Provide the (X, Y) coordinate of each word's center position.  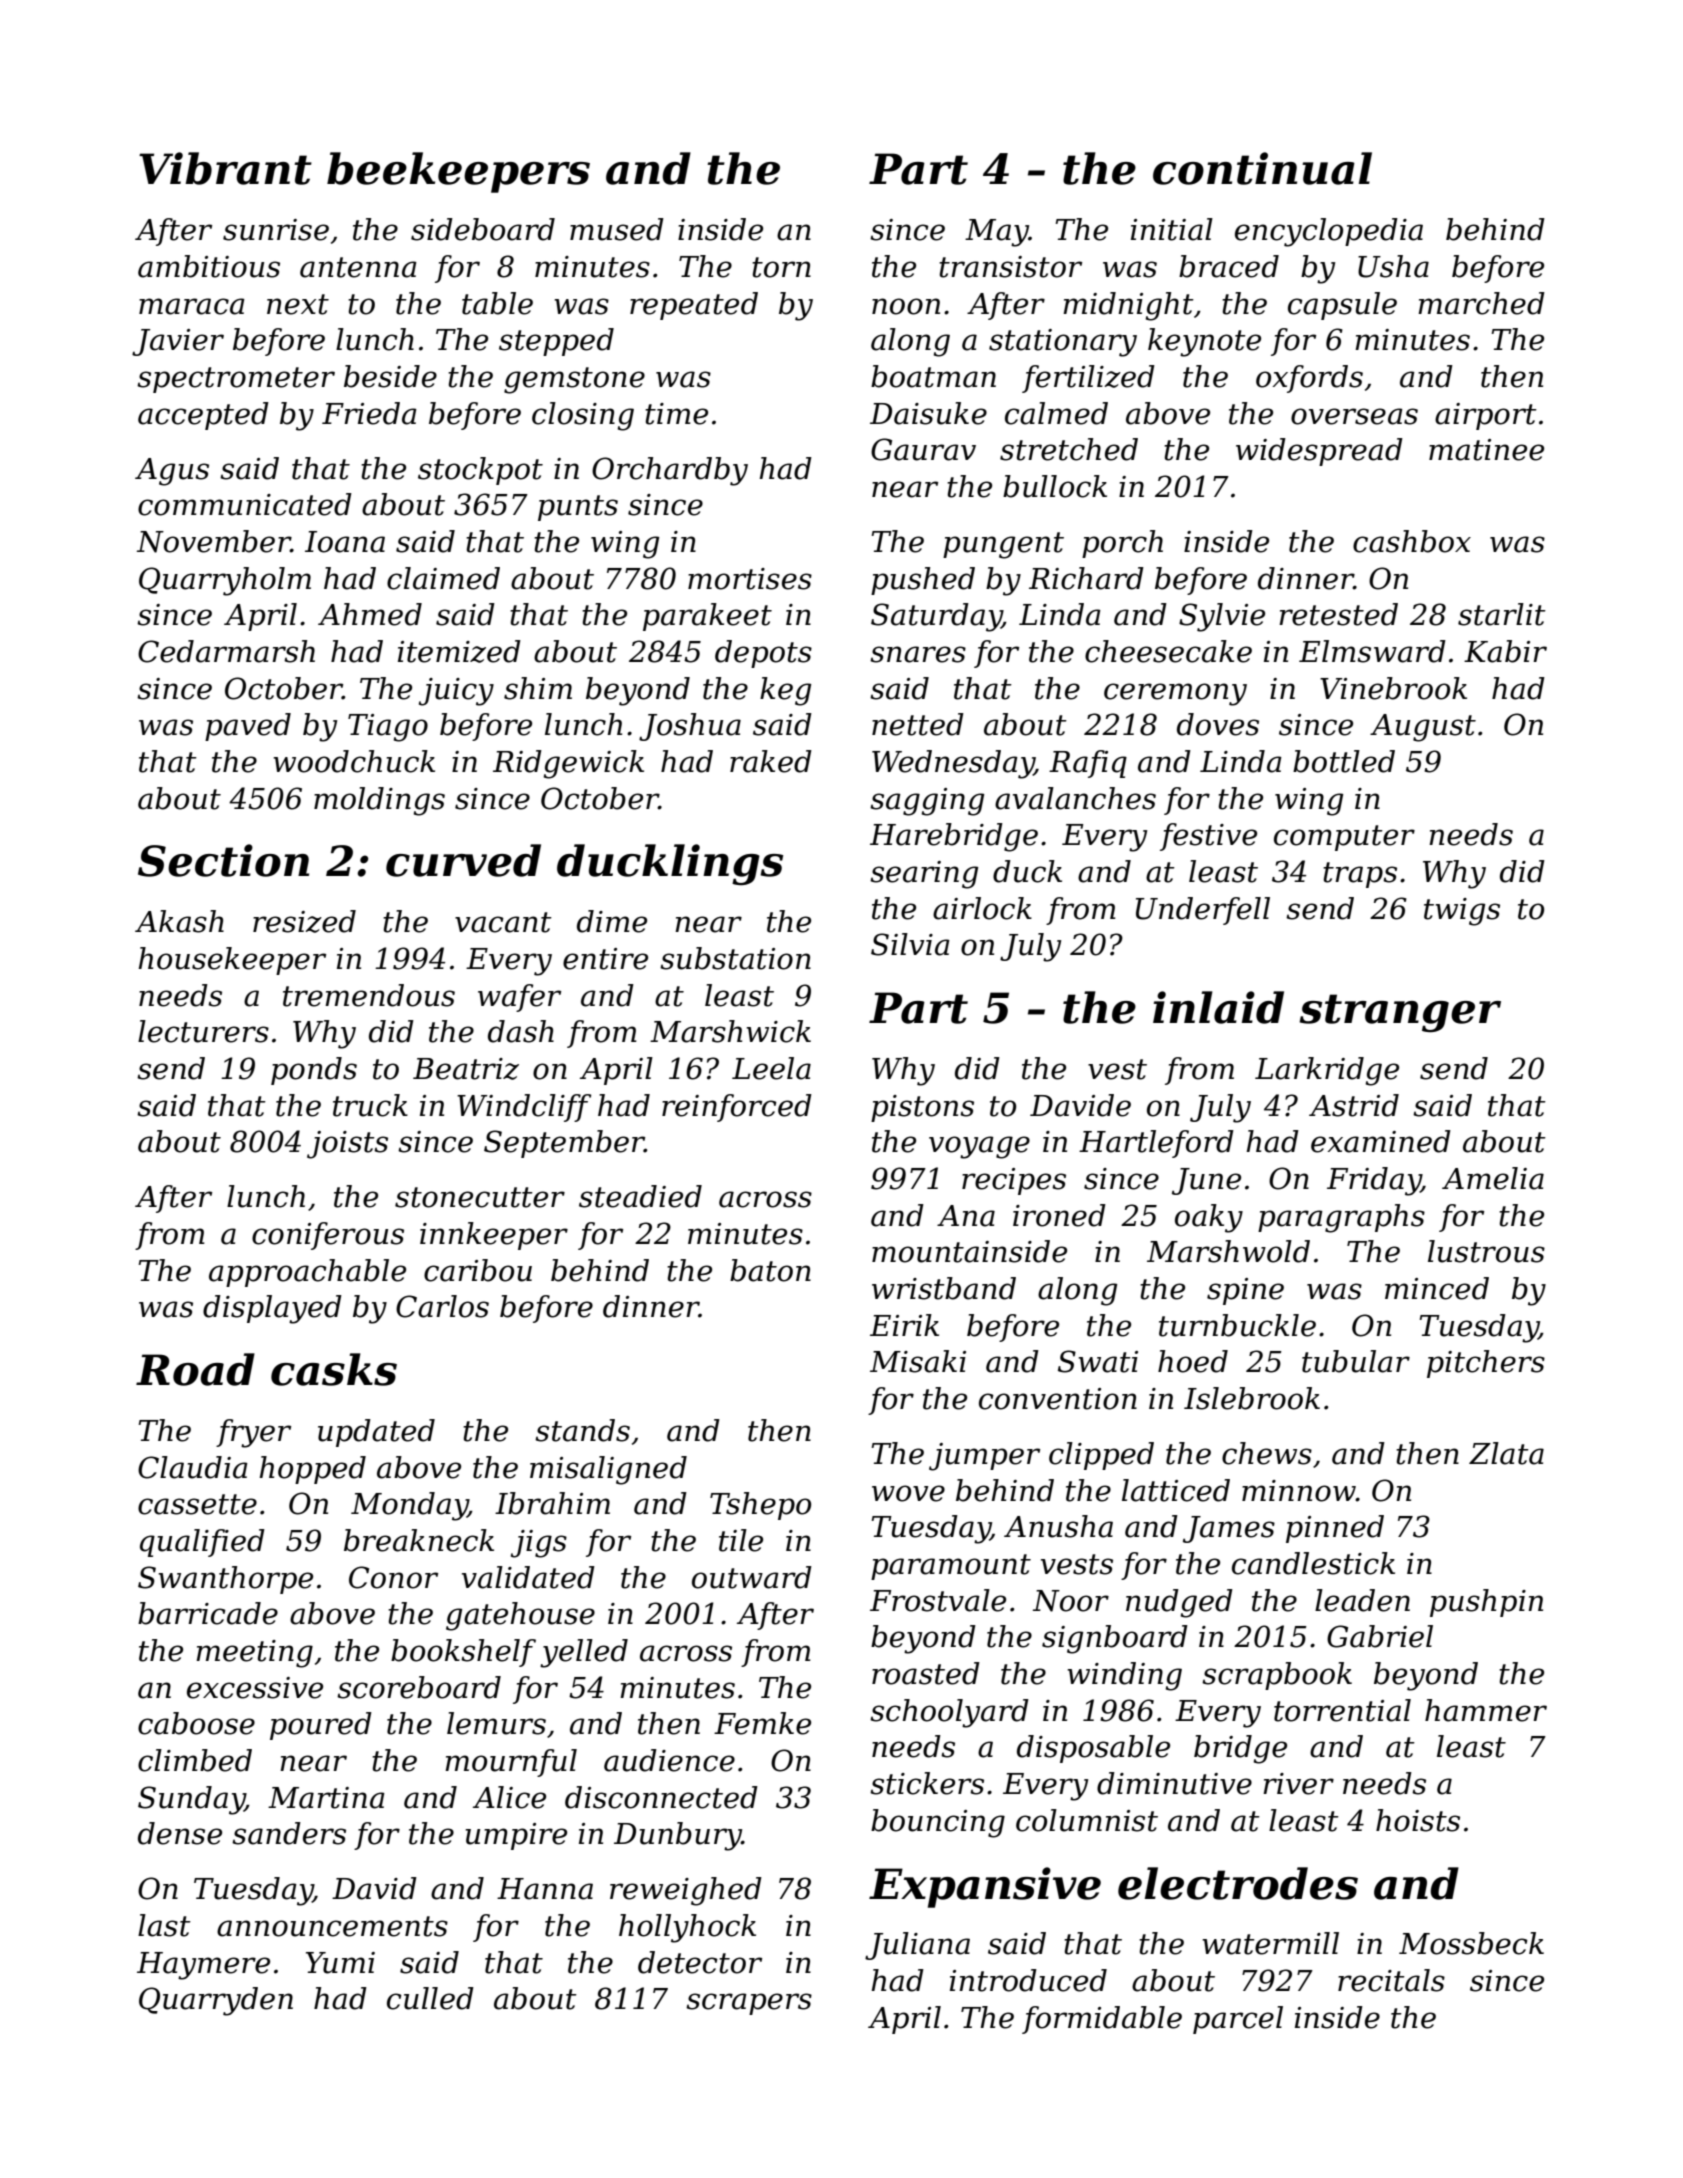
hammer (1486, 1710)
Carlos (442, 1306)
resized (304, 921)
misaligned (608, 1470)
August (1423, 728)
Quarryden (216, 2001)
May (997, 233)
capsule (1342, 306)
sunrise (276, 230)
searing (924, 875)
